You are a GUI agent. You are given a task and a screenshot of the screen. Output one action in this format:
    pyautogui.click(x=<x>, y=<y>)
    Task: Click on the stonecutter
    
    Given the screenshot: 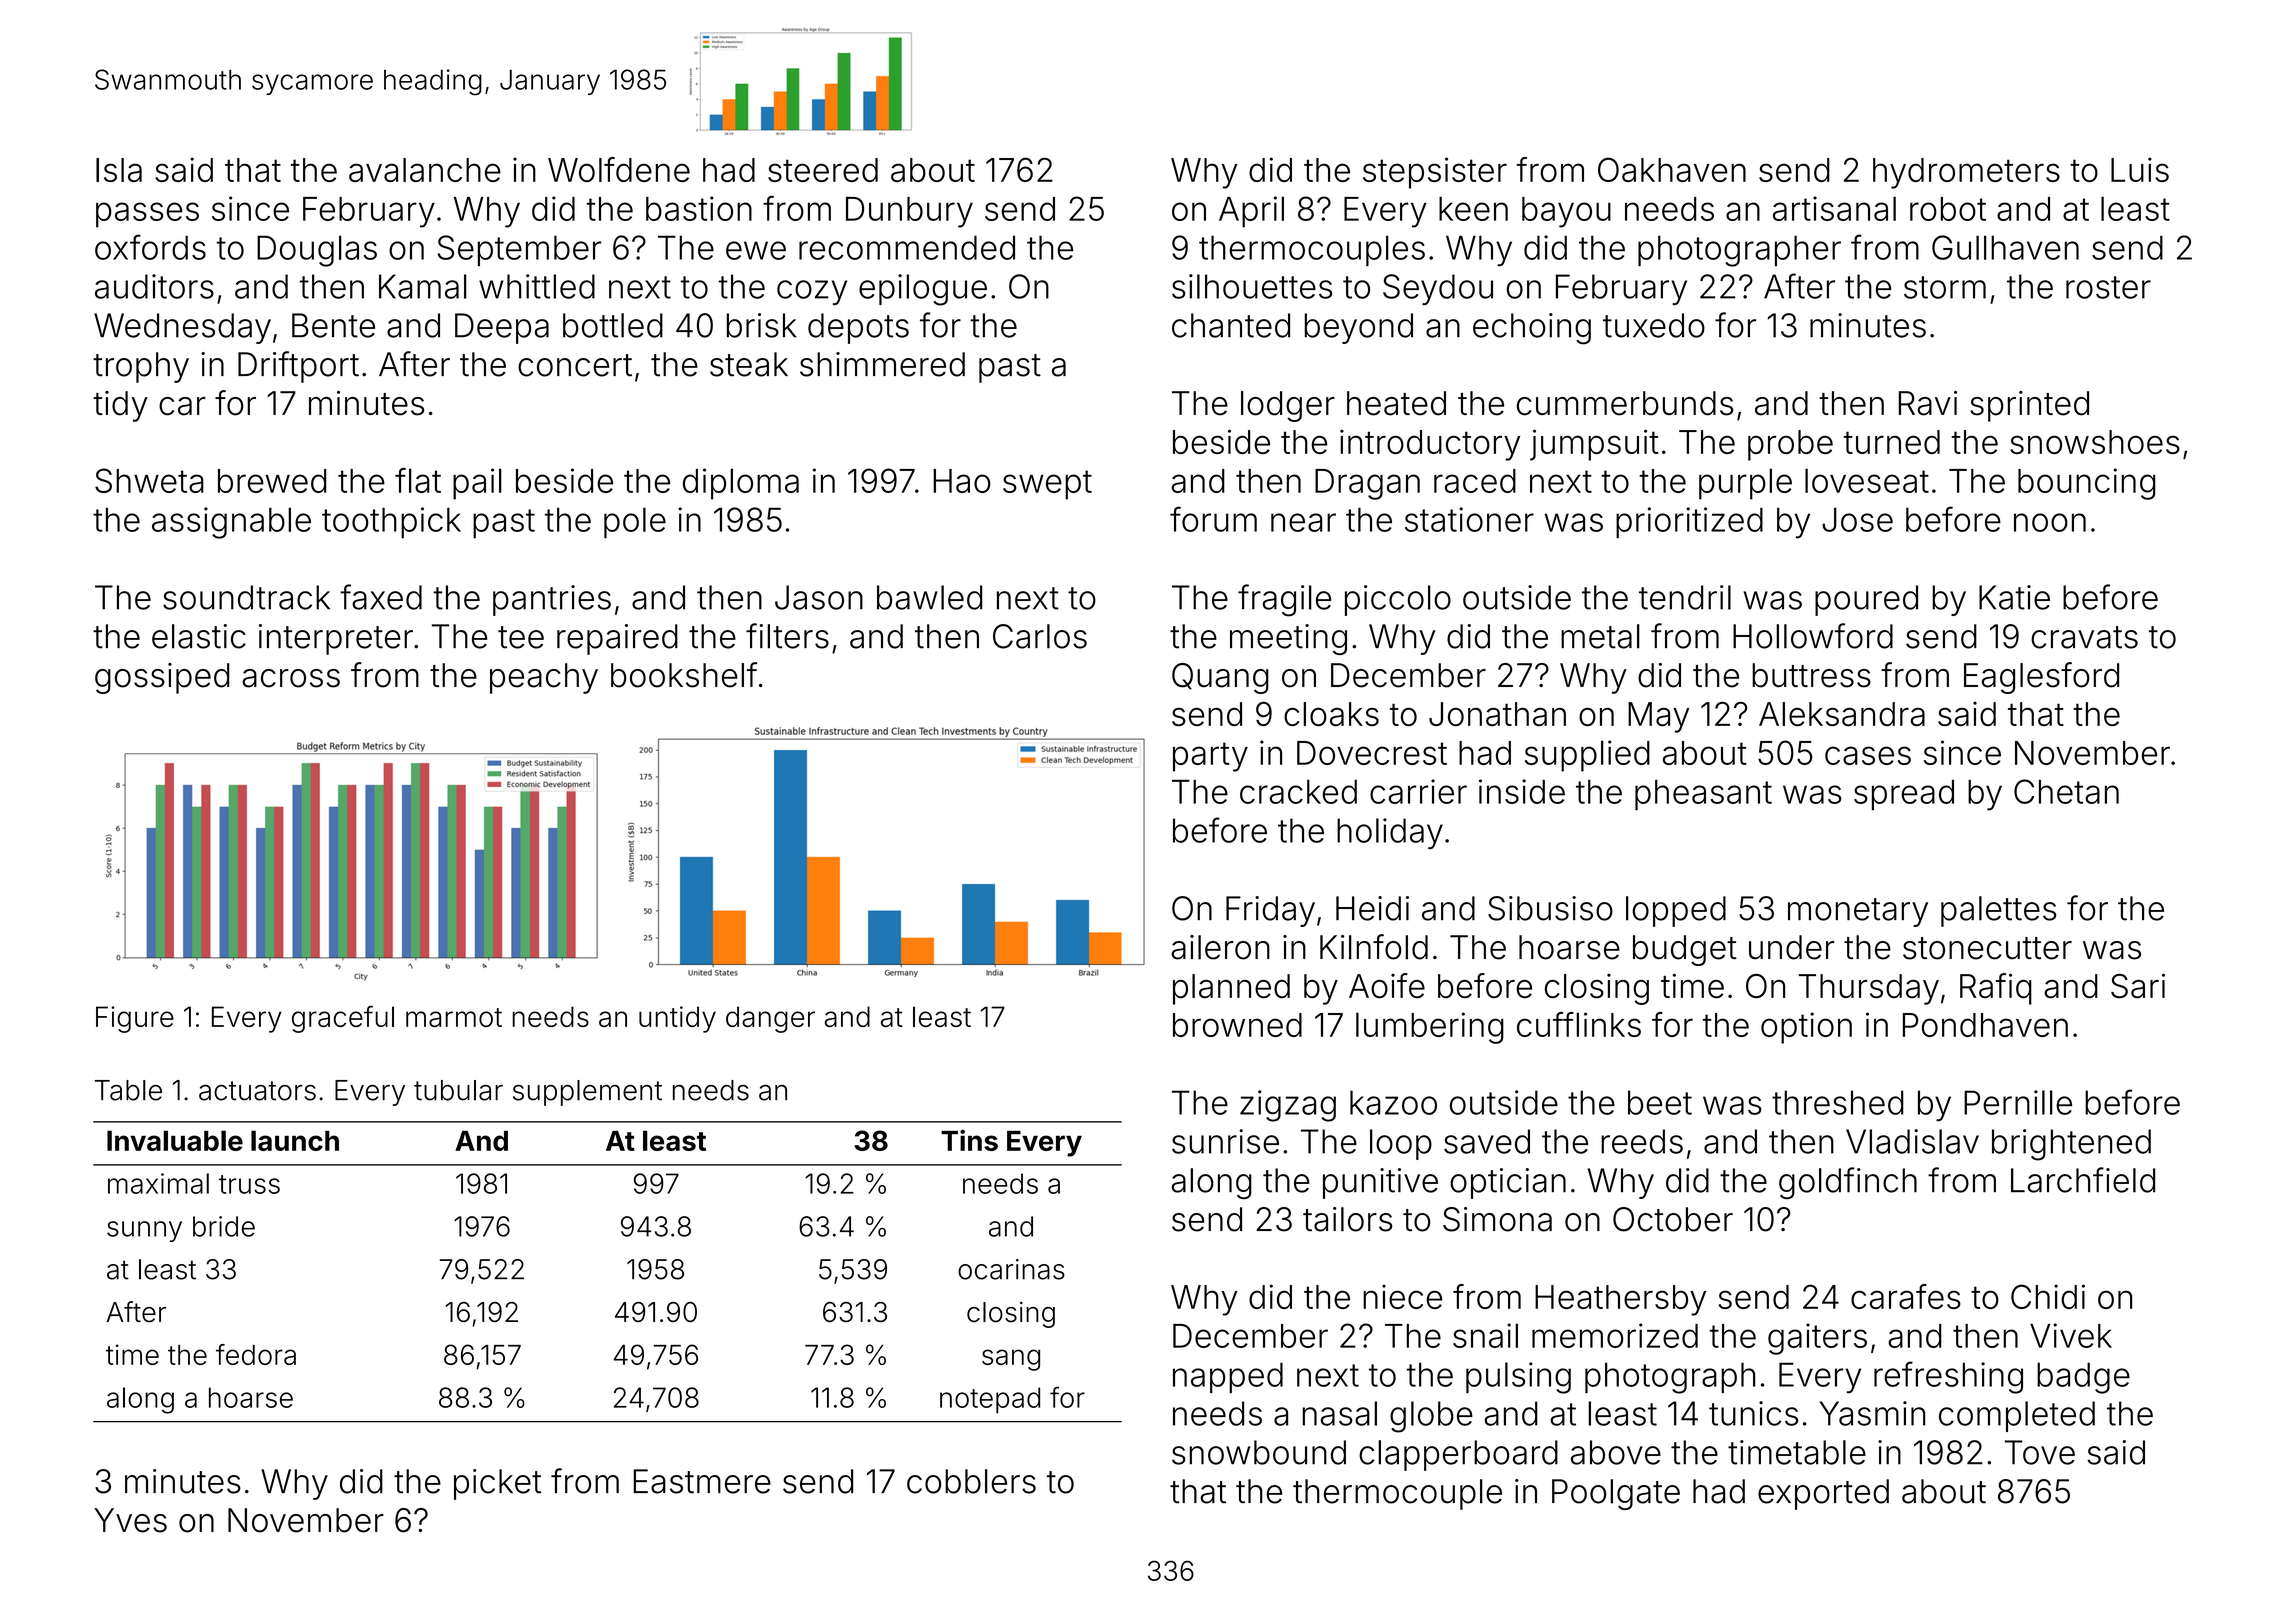 What is the action you would take?
    pyautogui.click(x=1987, y=948)
